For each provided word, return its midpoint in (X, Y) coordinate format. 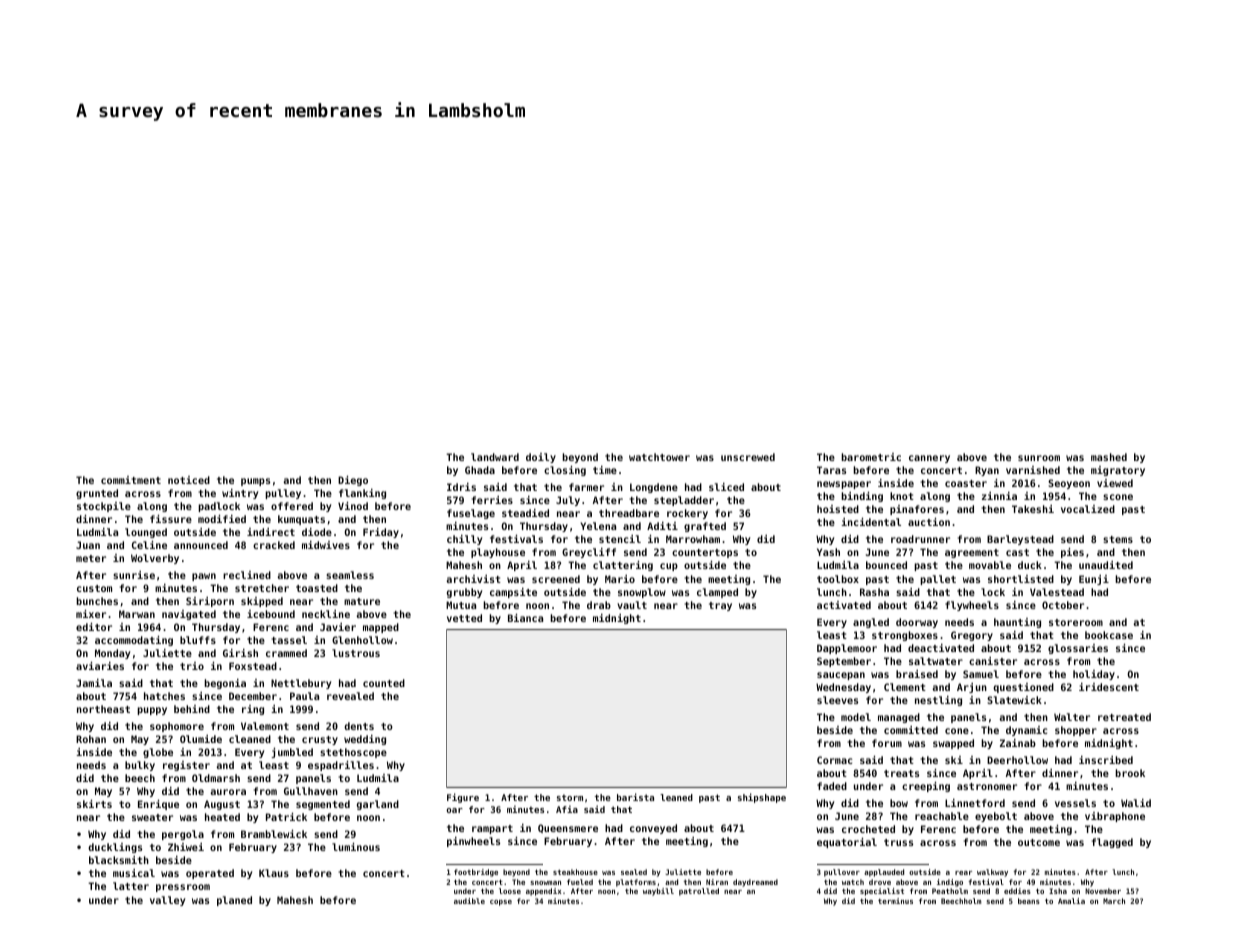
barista (635, 797)
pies (1072, 553)
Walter (1072, 717)
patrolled (699, 892)
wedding (365, 740)
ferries (492, 500)
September (844, 662)
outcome (1039, 842)
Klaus (274, 873)
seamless (350, 575)
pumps (255, 482)
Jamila (94, 683)
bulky (140, 766)
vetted (464, 618)
